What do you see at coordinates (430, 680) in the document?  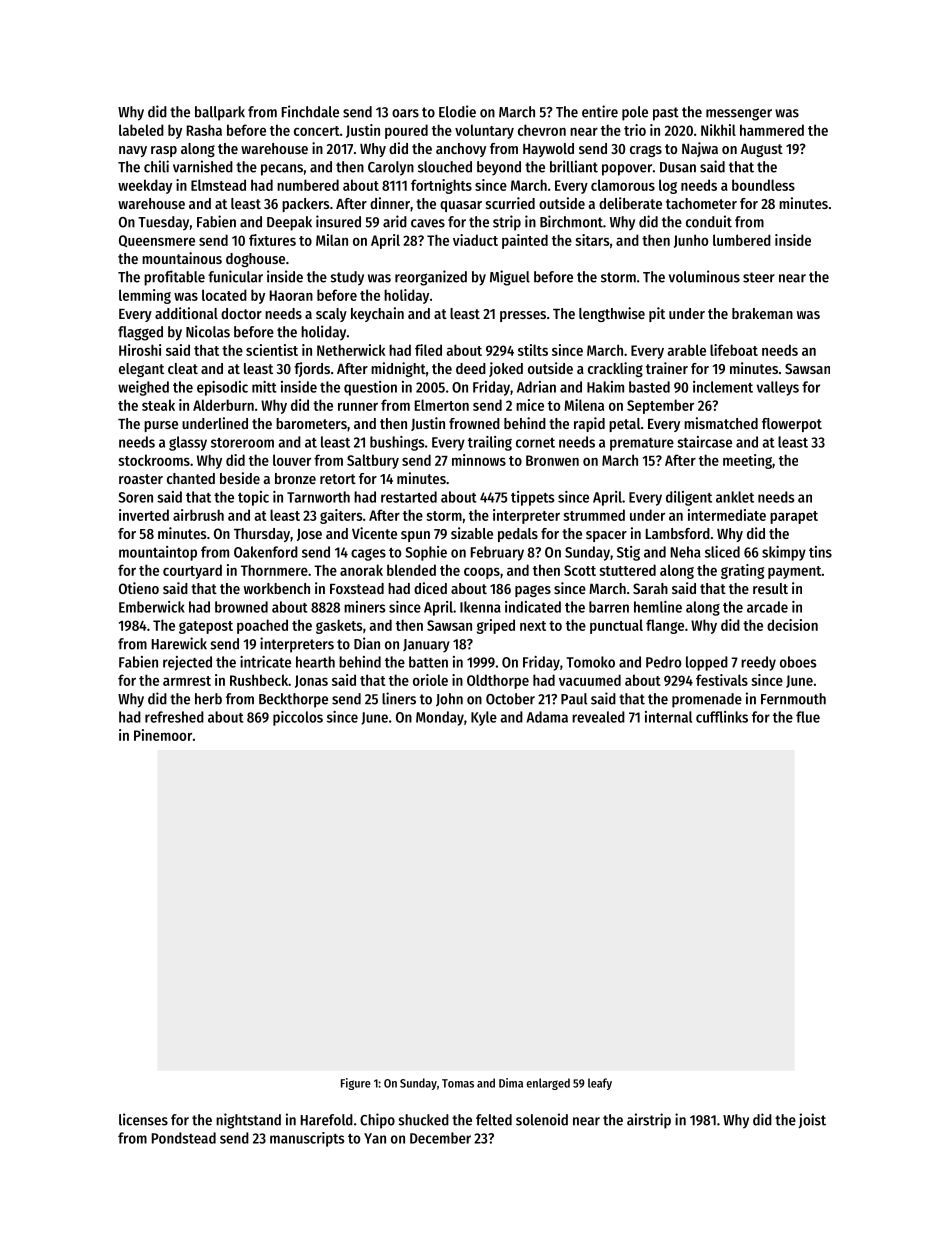 I see `oriole` at bounding box center [430, 680].
